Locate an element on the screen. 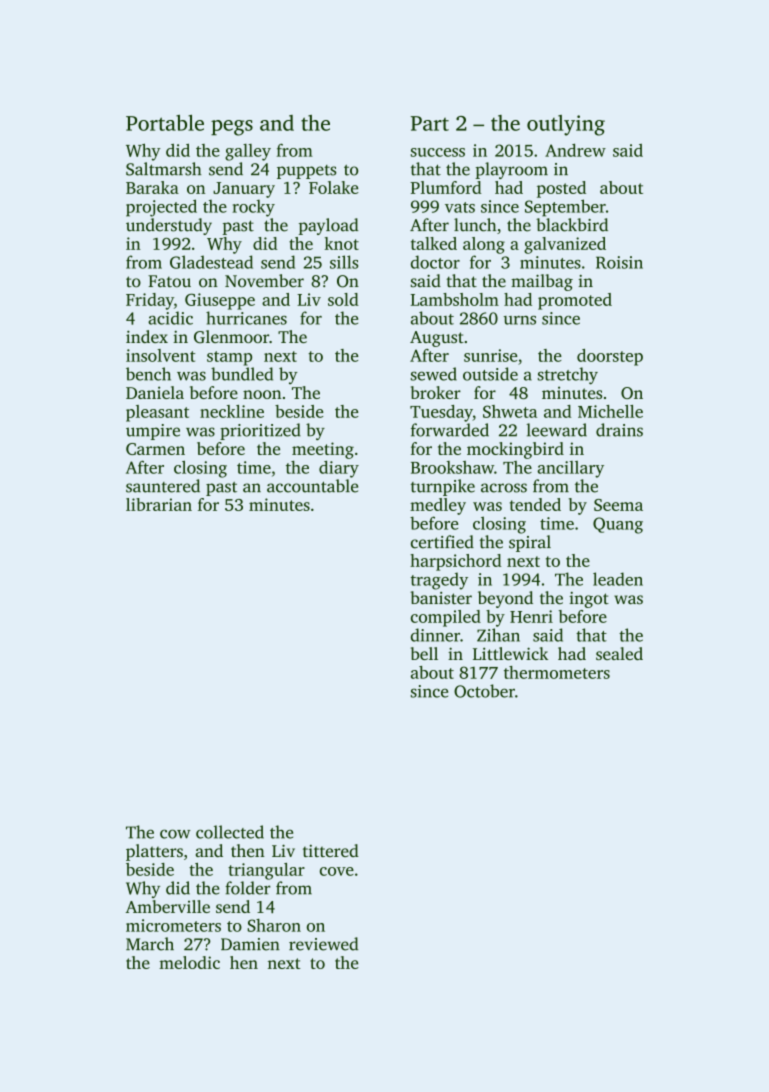 This screenshot has width=769, height=1092. payload is located at coordinates (328, 226).
